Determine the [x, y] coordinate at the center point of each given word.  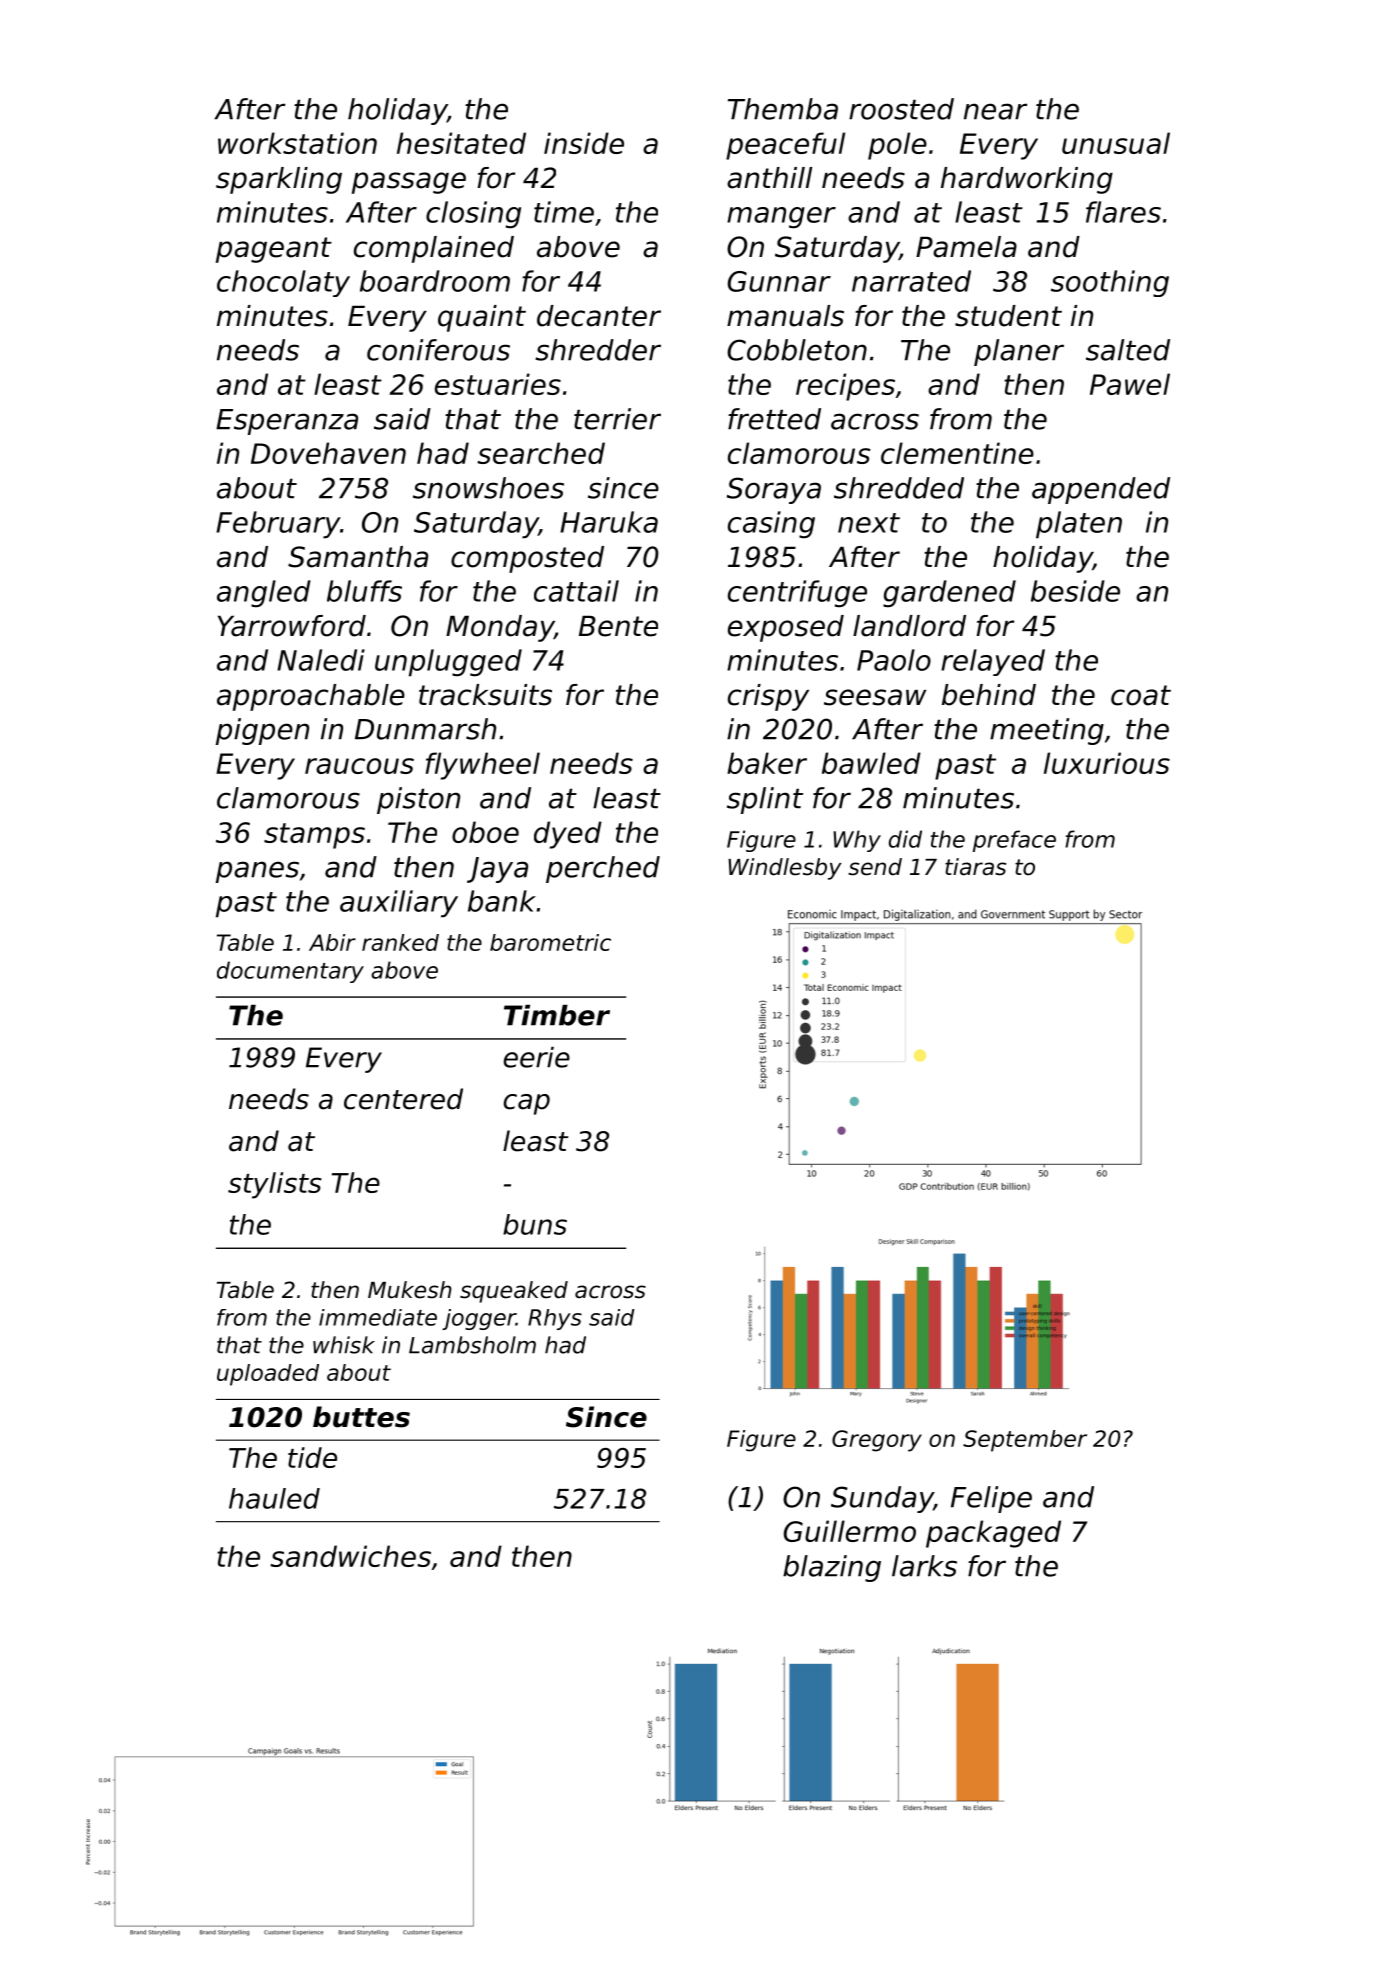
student [1008, 316]
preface [1014, 841]
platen [1079, 525]
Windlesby [785, 869]
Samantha [358, 557]
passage [409, 183]
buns [535, 1224]
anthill [769, 178]
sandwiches [350, 1556]
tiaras [975, 867]
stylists [275, 1185]
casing [771, 524]
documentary [290, 972]
